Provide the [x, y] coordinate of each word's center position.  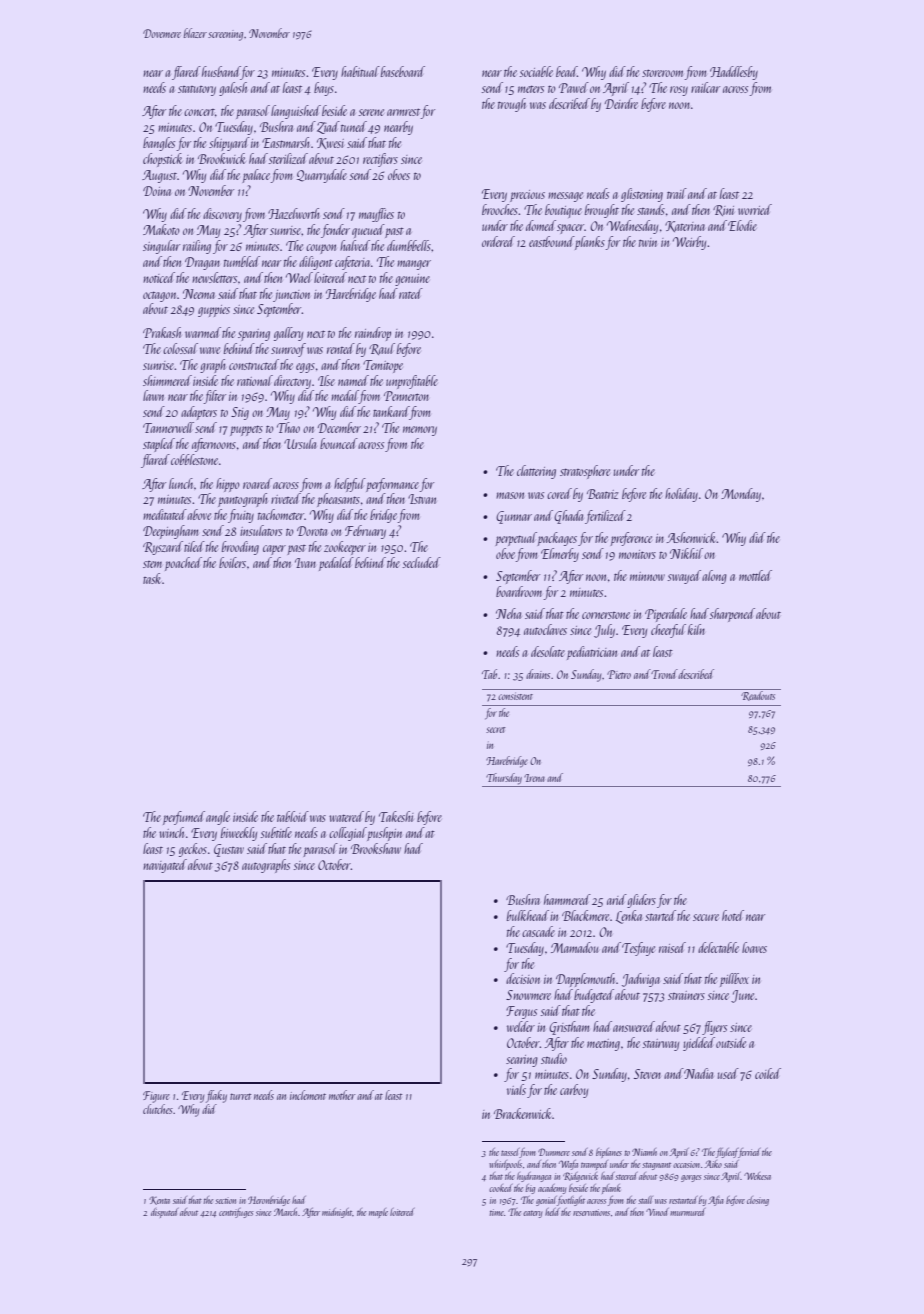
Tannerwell [168, 427]
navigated [165, 866]
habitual [360, 71]
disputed [164, 1213]
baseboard [403, 71]
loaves [754, 947]
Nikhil [686, 553]
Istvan [422, 499]
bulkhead [528, 915]
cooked [500, 1188]
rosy [679, 91]
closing [758, 1201]
